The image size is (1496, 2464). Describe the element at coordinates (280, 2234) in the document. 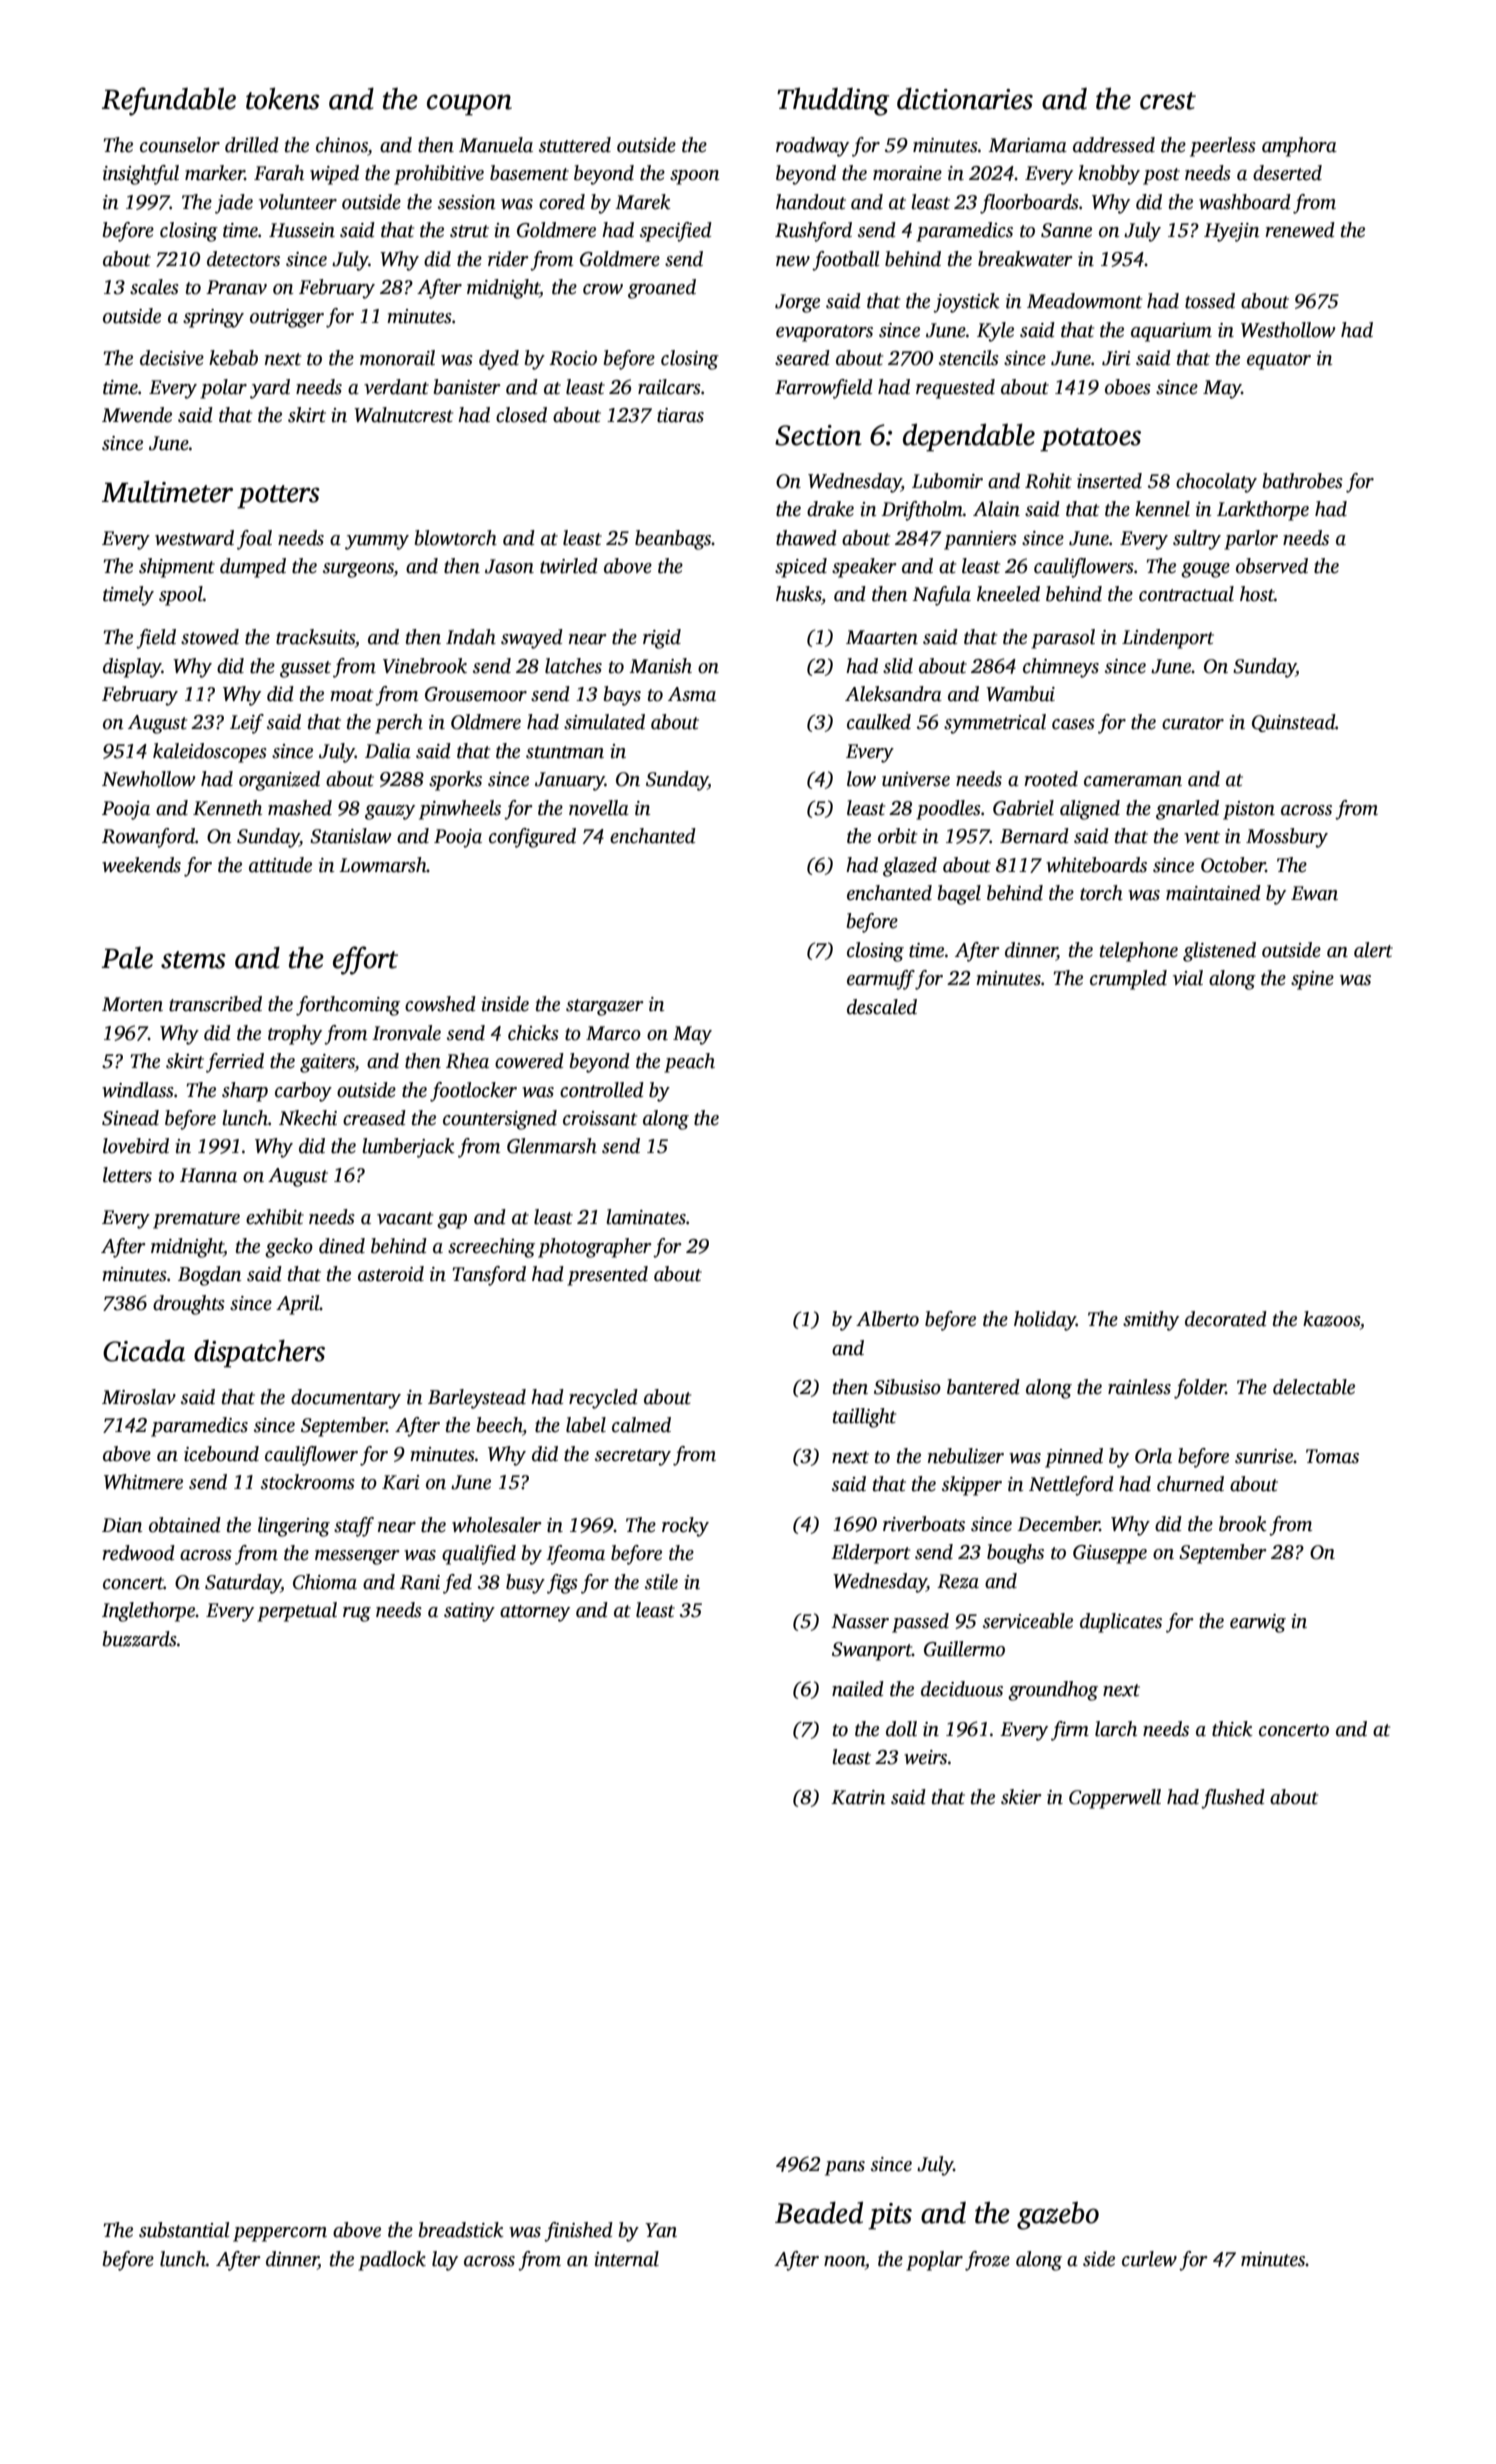

I see `peppercorn` at that location.
